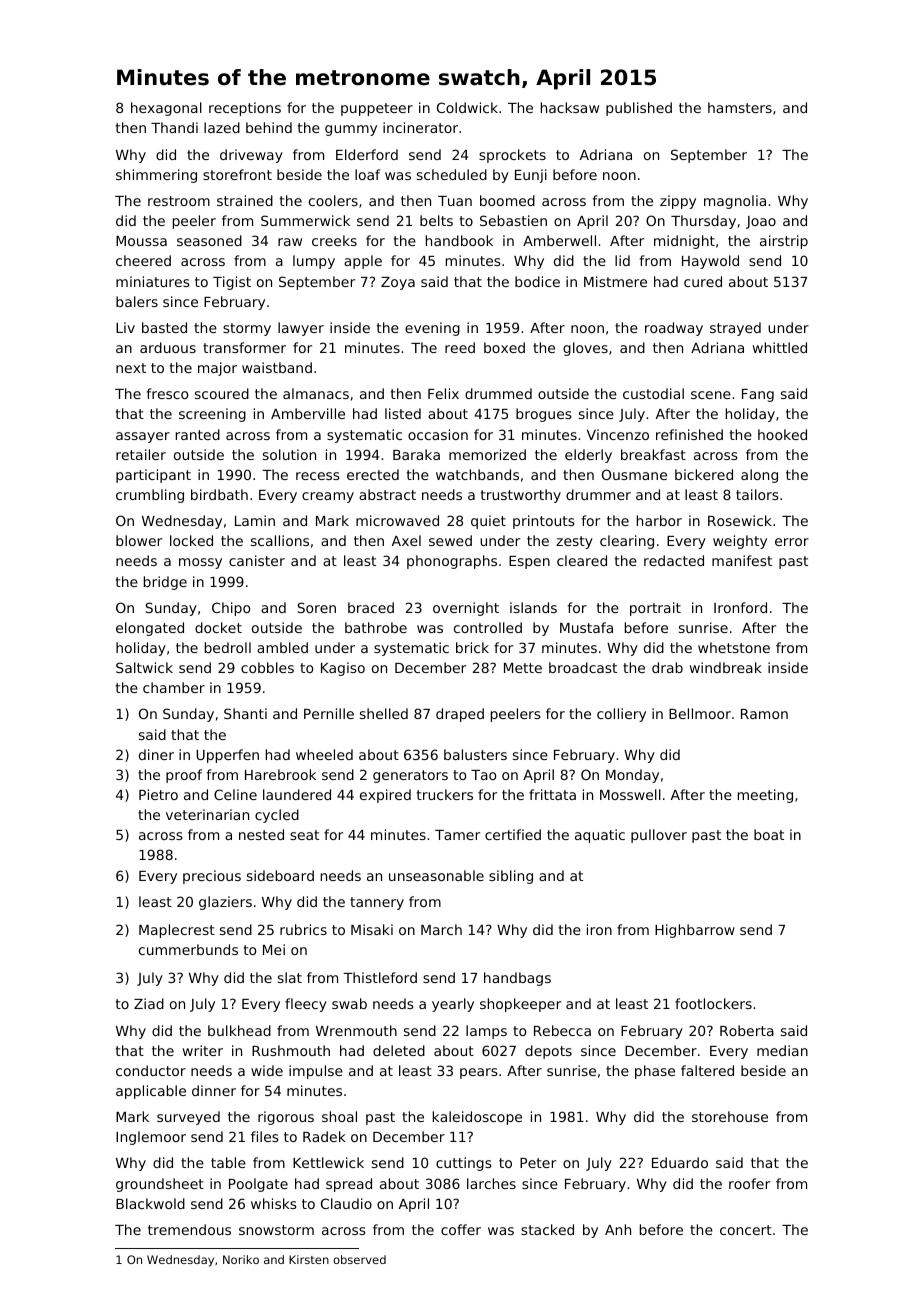 The height and width of the screenshot is (1308, 924). What do you see at coordinates (769, 834) in the screenshot?
I see `boat` at bounding box center [769, 834].
